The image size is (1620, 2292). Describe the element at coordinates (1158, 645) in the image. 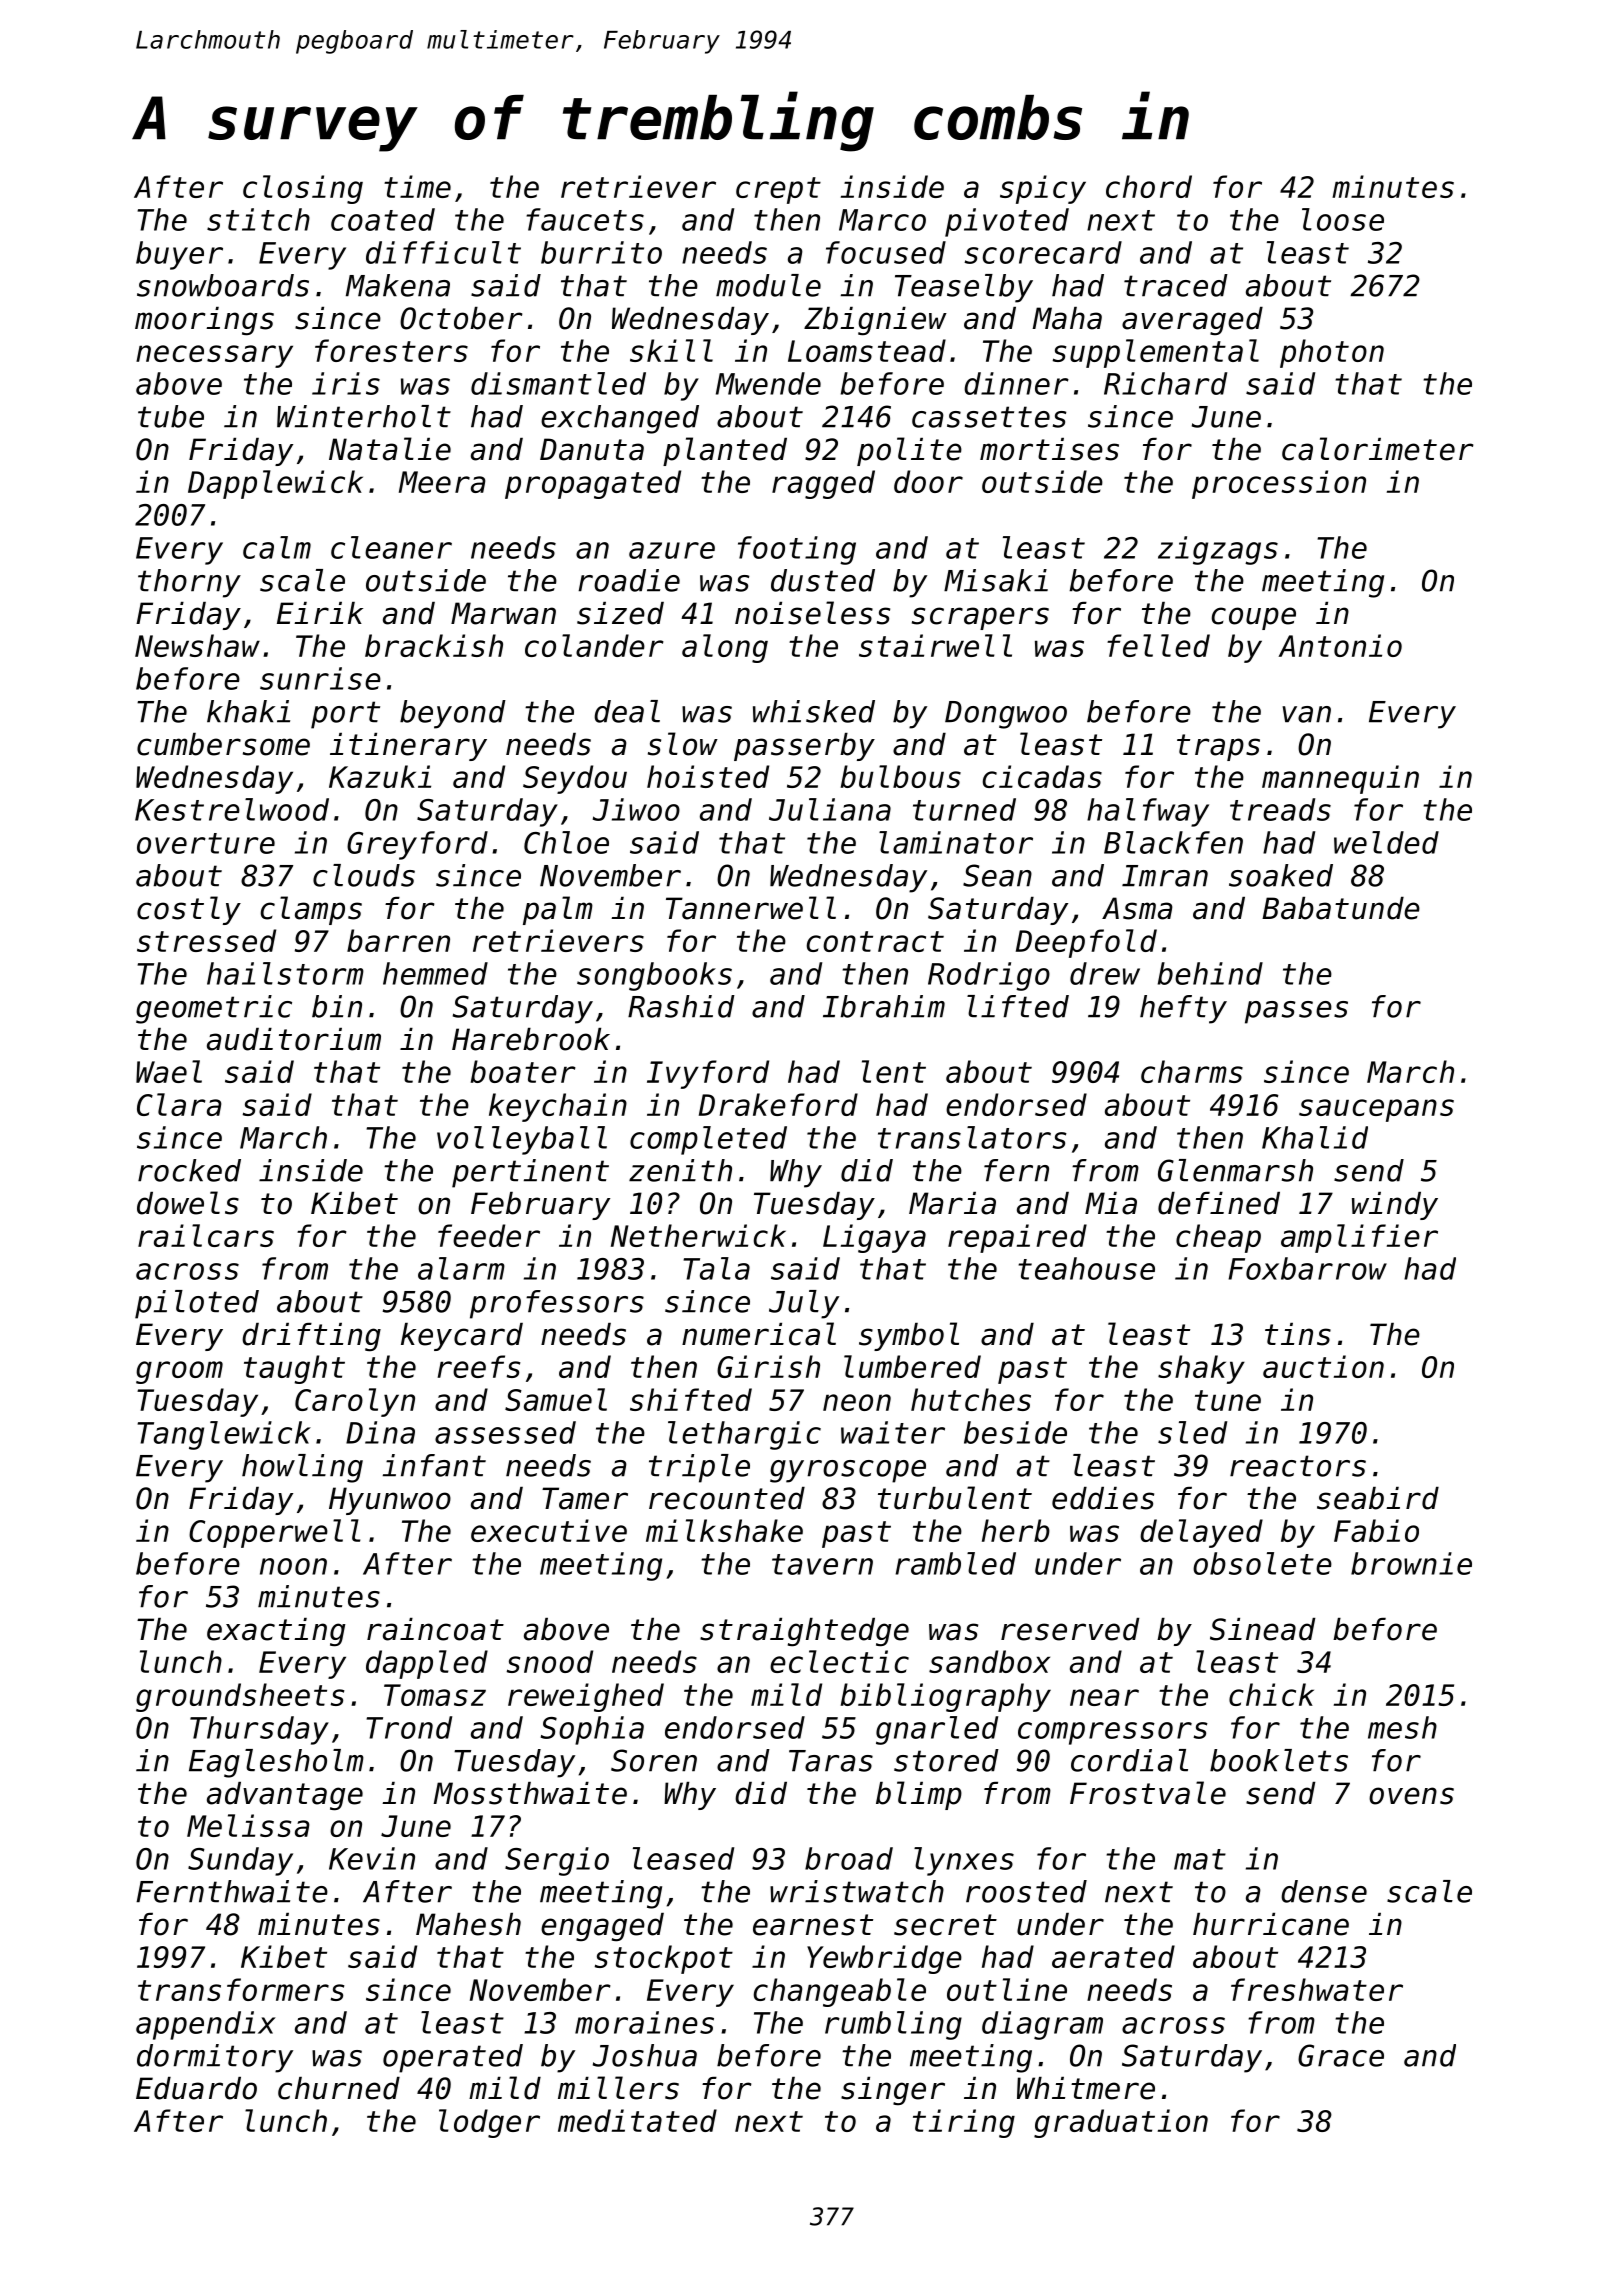

I see `felled` at that location.
